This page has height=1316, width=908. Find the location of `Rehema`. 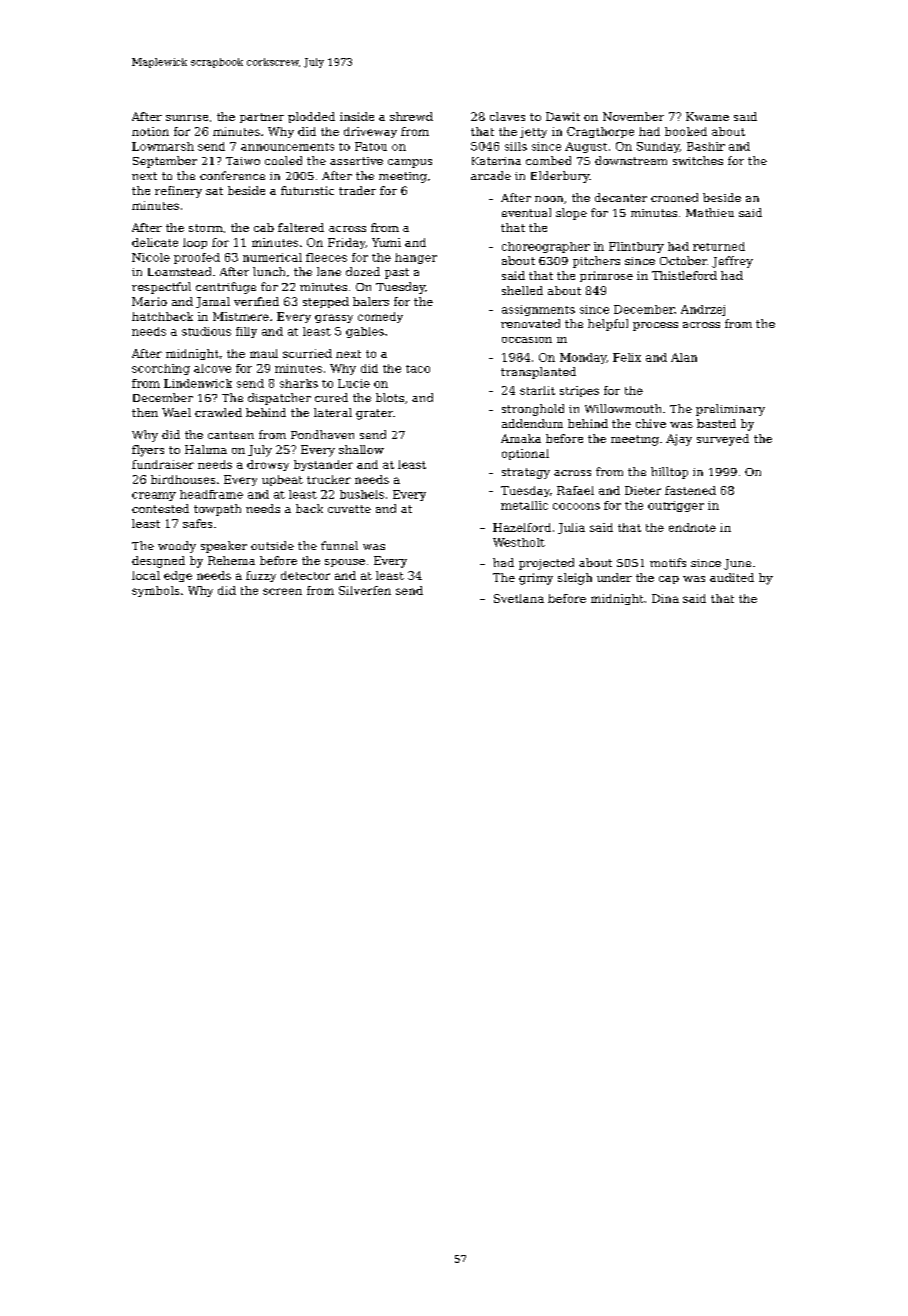

Rehema is located at coordinates (231, 560).
